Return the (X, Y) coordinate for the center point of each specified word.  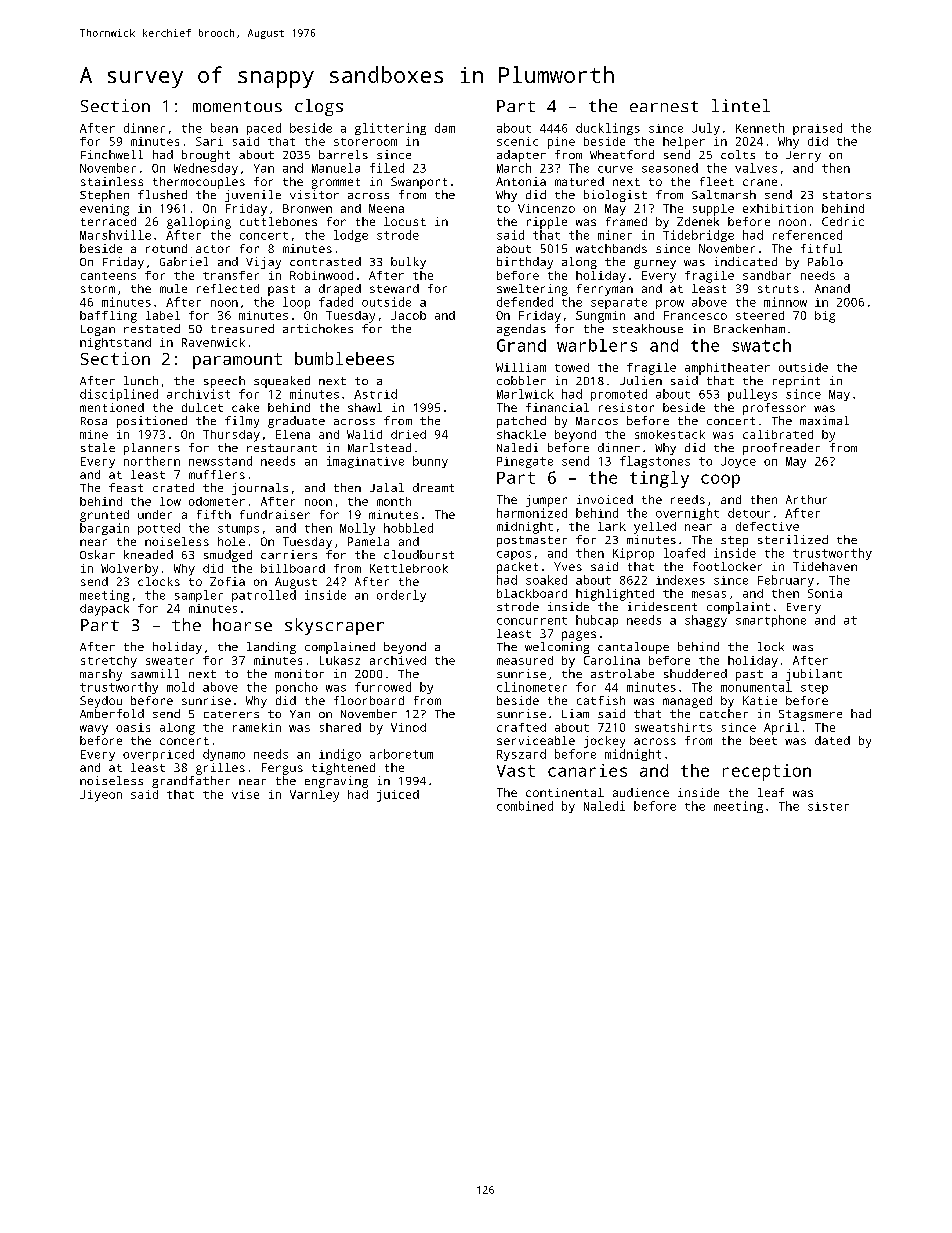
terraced (108, 221)
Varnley (314, 796)
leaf (771, 792)
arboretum (401, 754)
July (706, 129)
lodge (351, 236)
